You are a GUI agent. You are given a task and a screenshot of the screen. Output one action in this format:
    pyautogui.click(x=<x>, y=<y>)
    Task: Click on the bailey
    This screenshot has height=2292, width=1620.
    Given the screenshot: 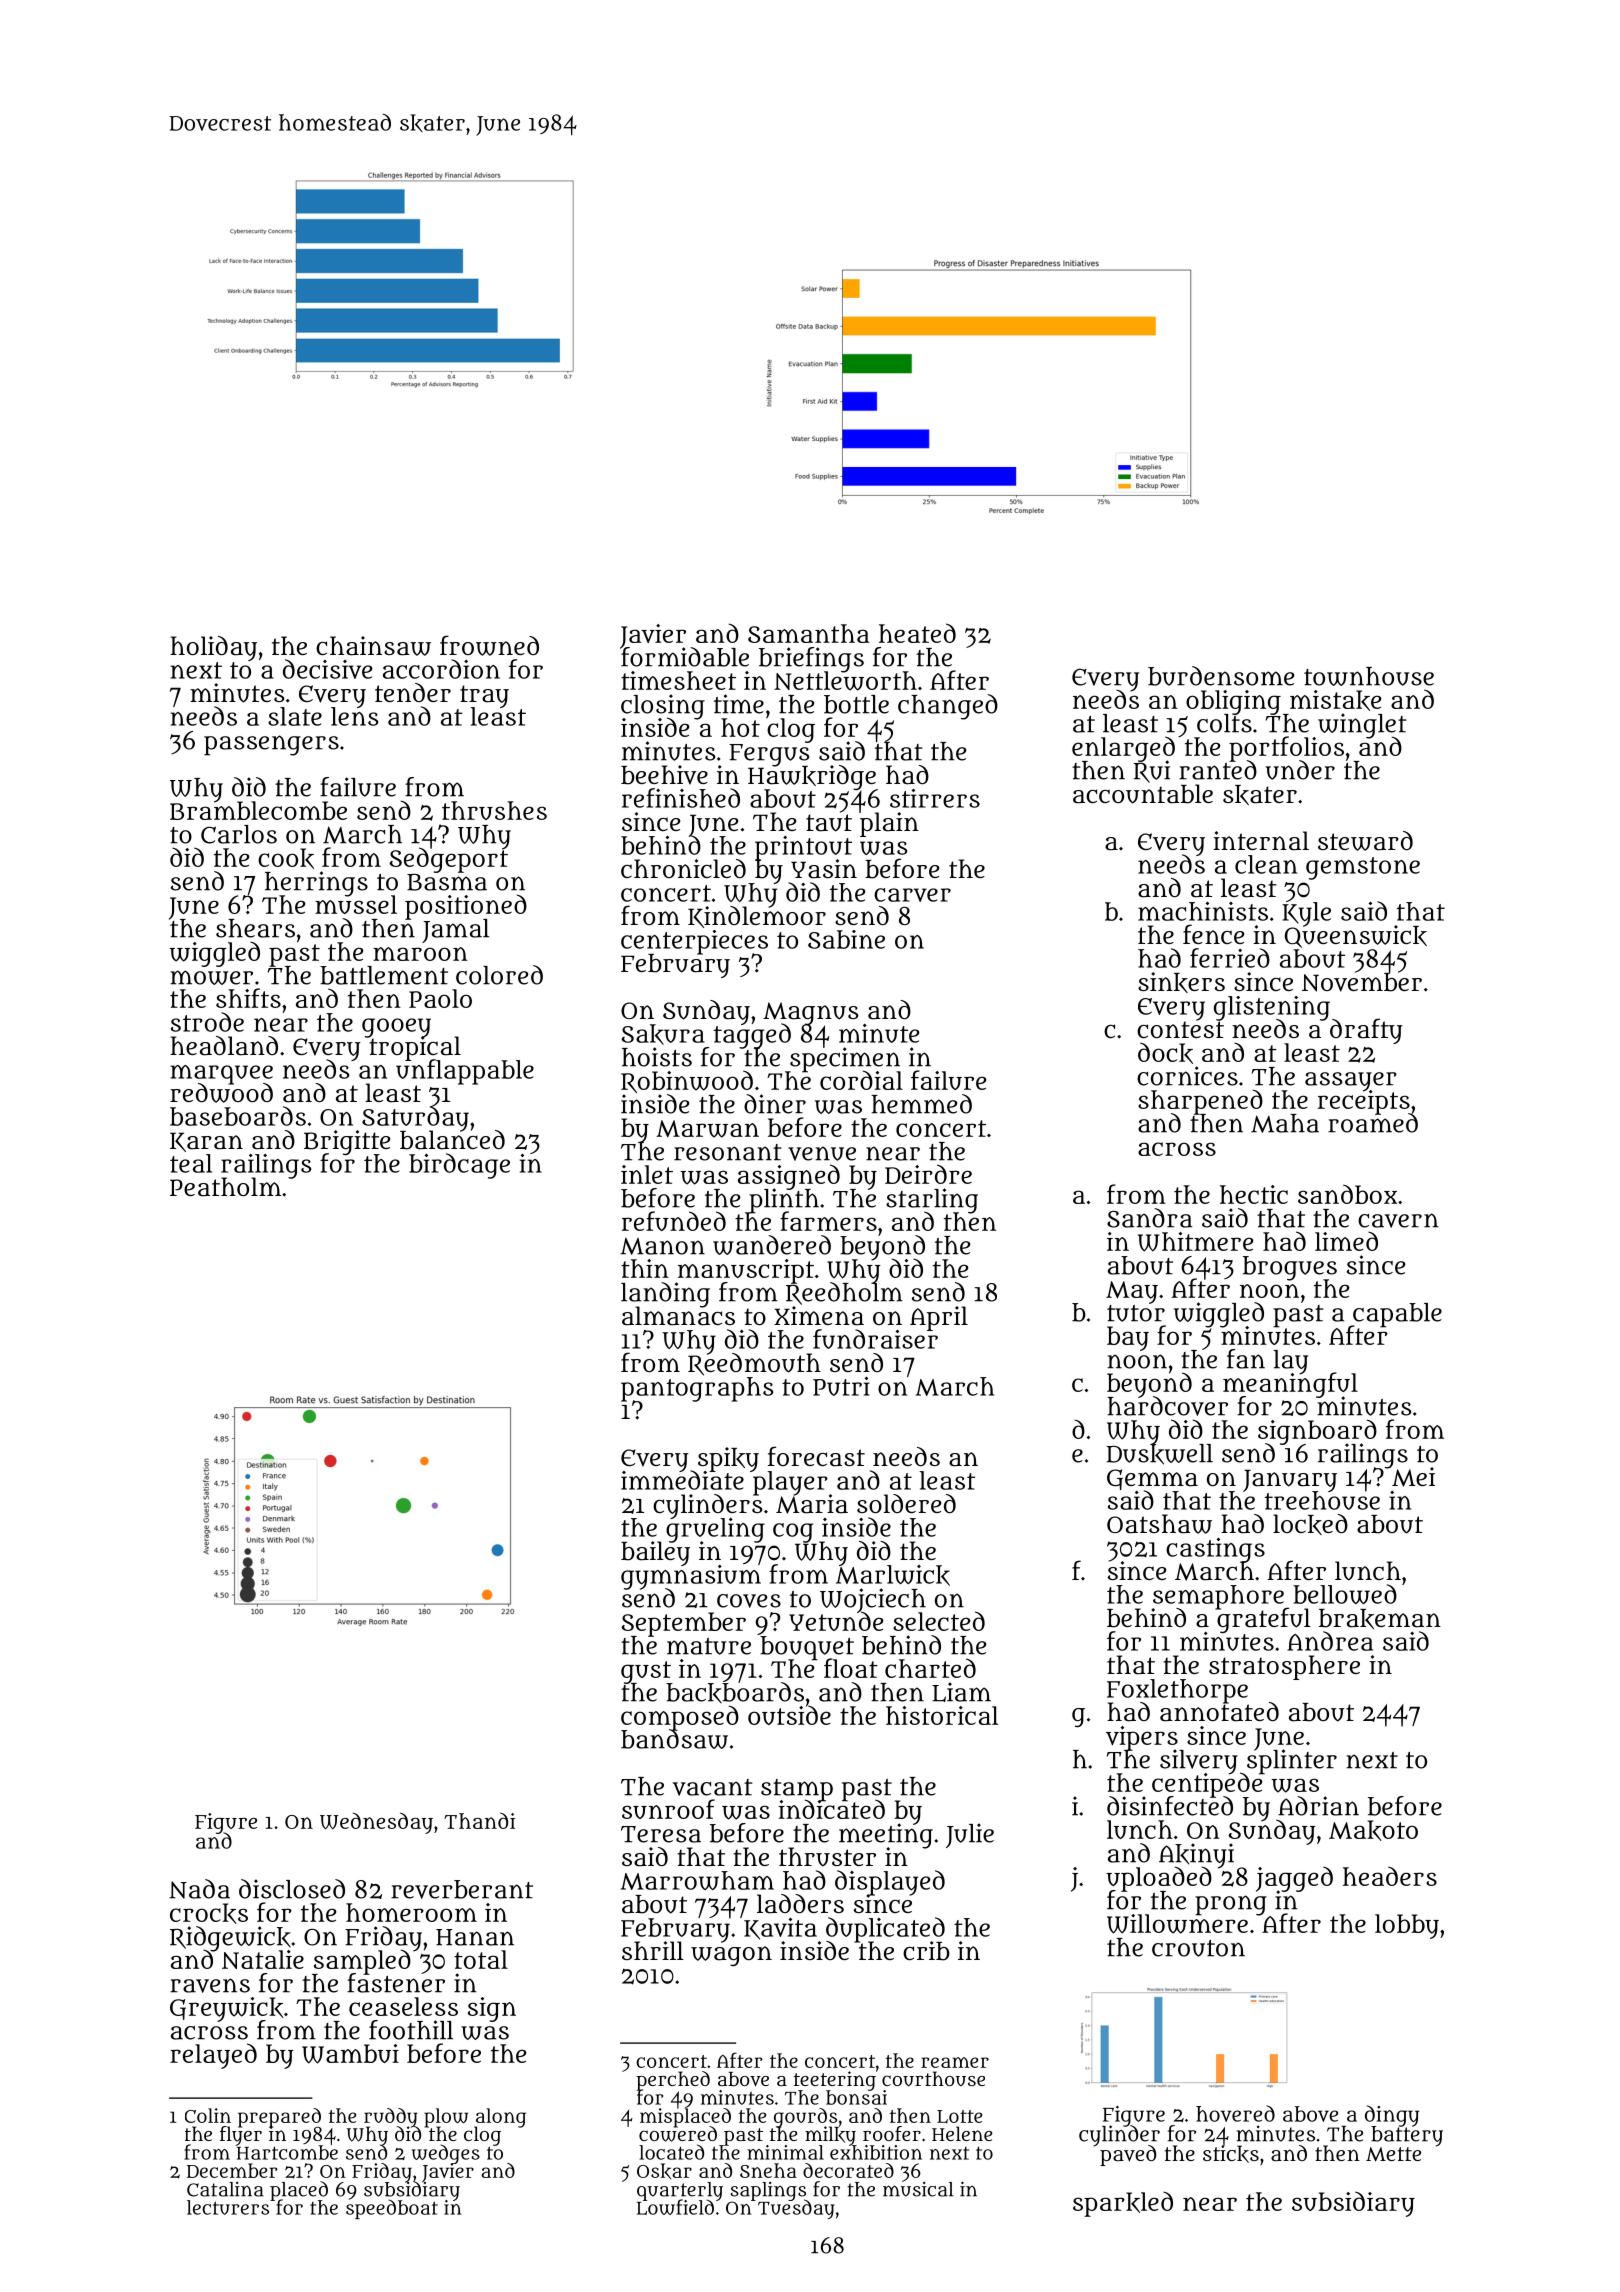 What is the action you would take?
    pyautogui.click(x=655, y=1554)
